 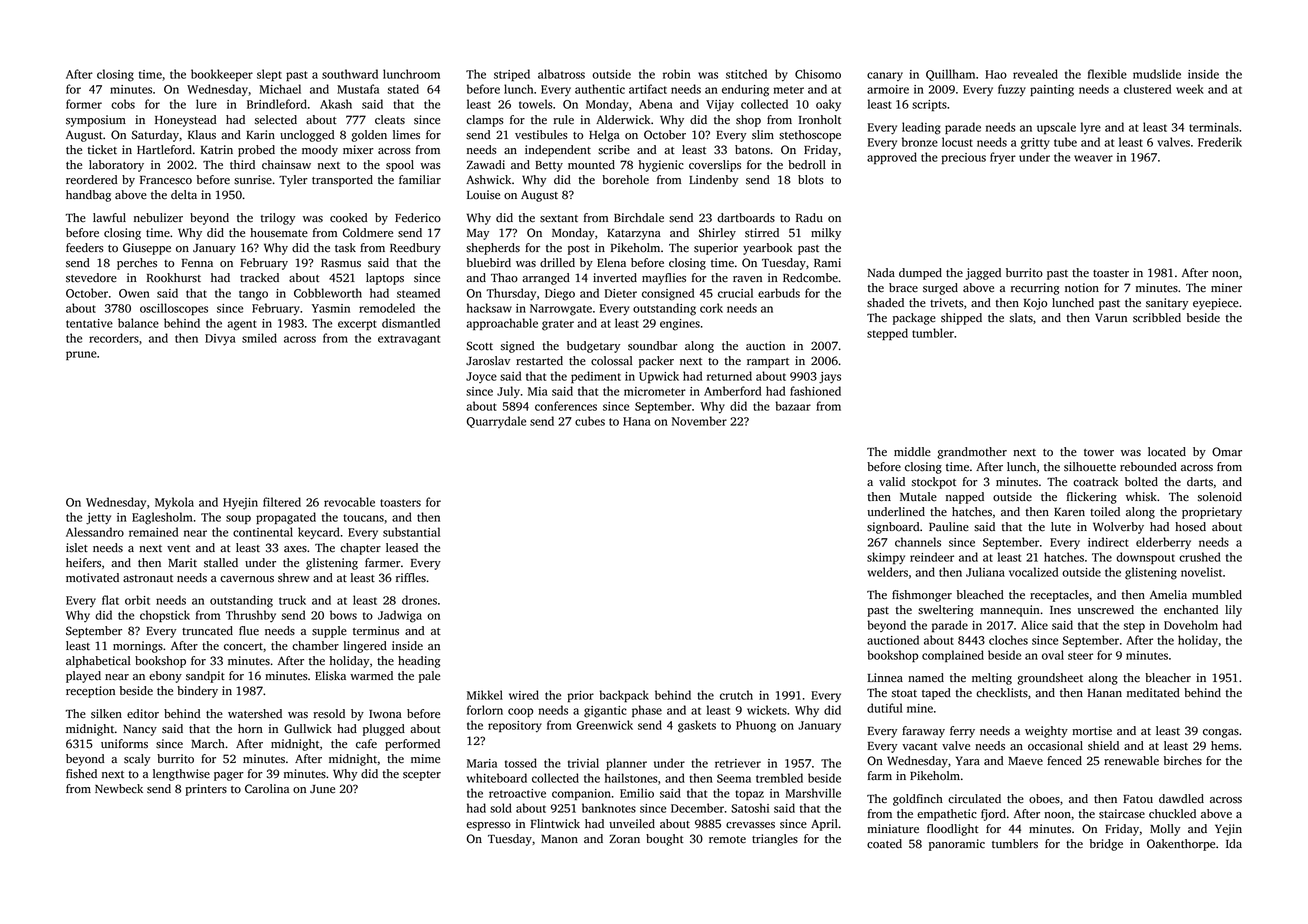 I want to click on coated, so click(x=884, y=844).
